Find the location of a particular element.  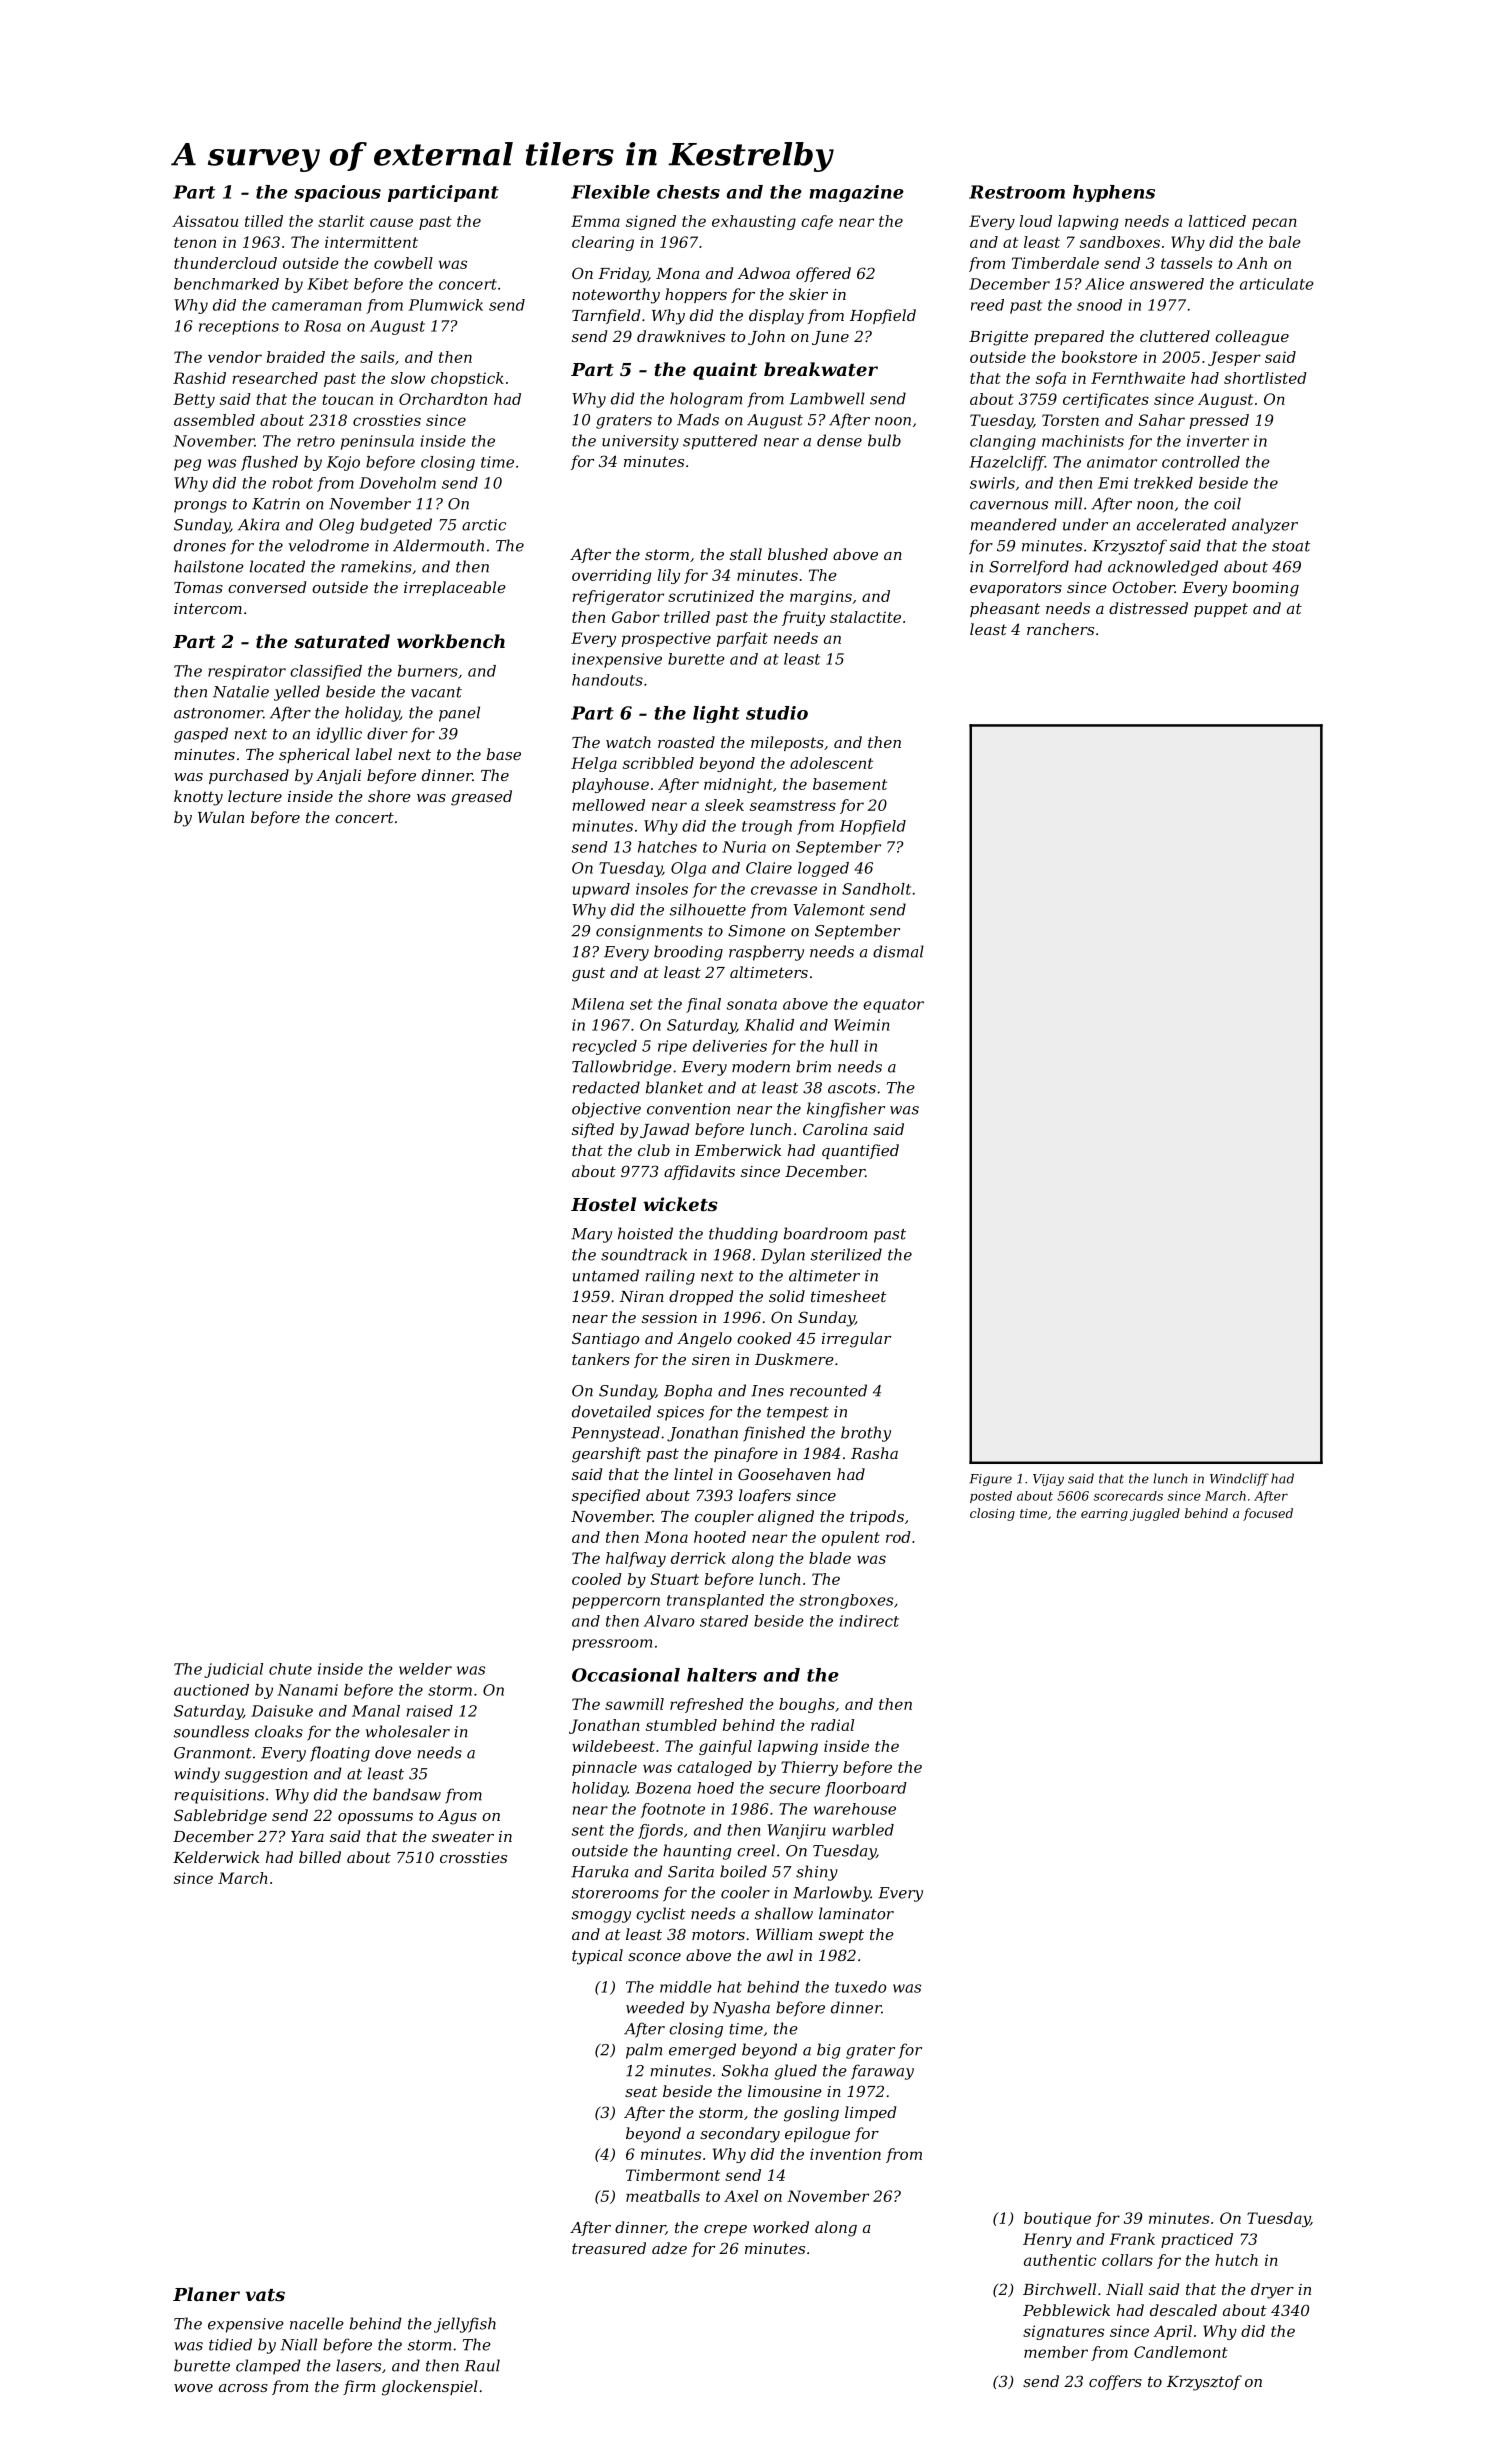

Helga is located at coordinates (594, 764).
